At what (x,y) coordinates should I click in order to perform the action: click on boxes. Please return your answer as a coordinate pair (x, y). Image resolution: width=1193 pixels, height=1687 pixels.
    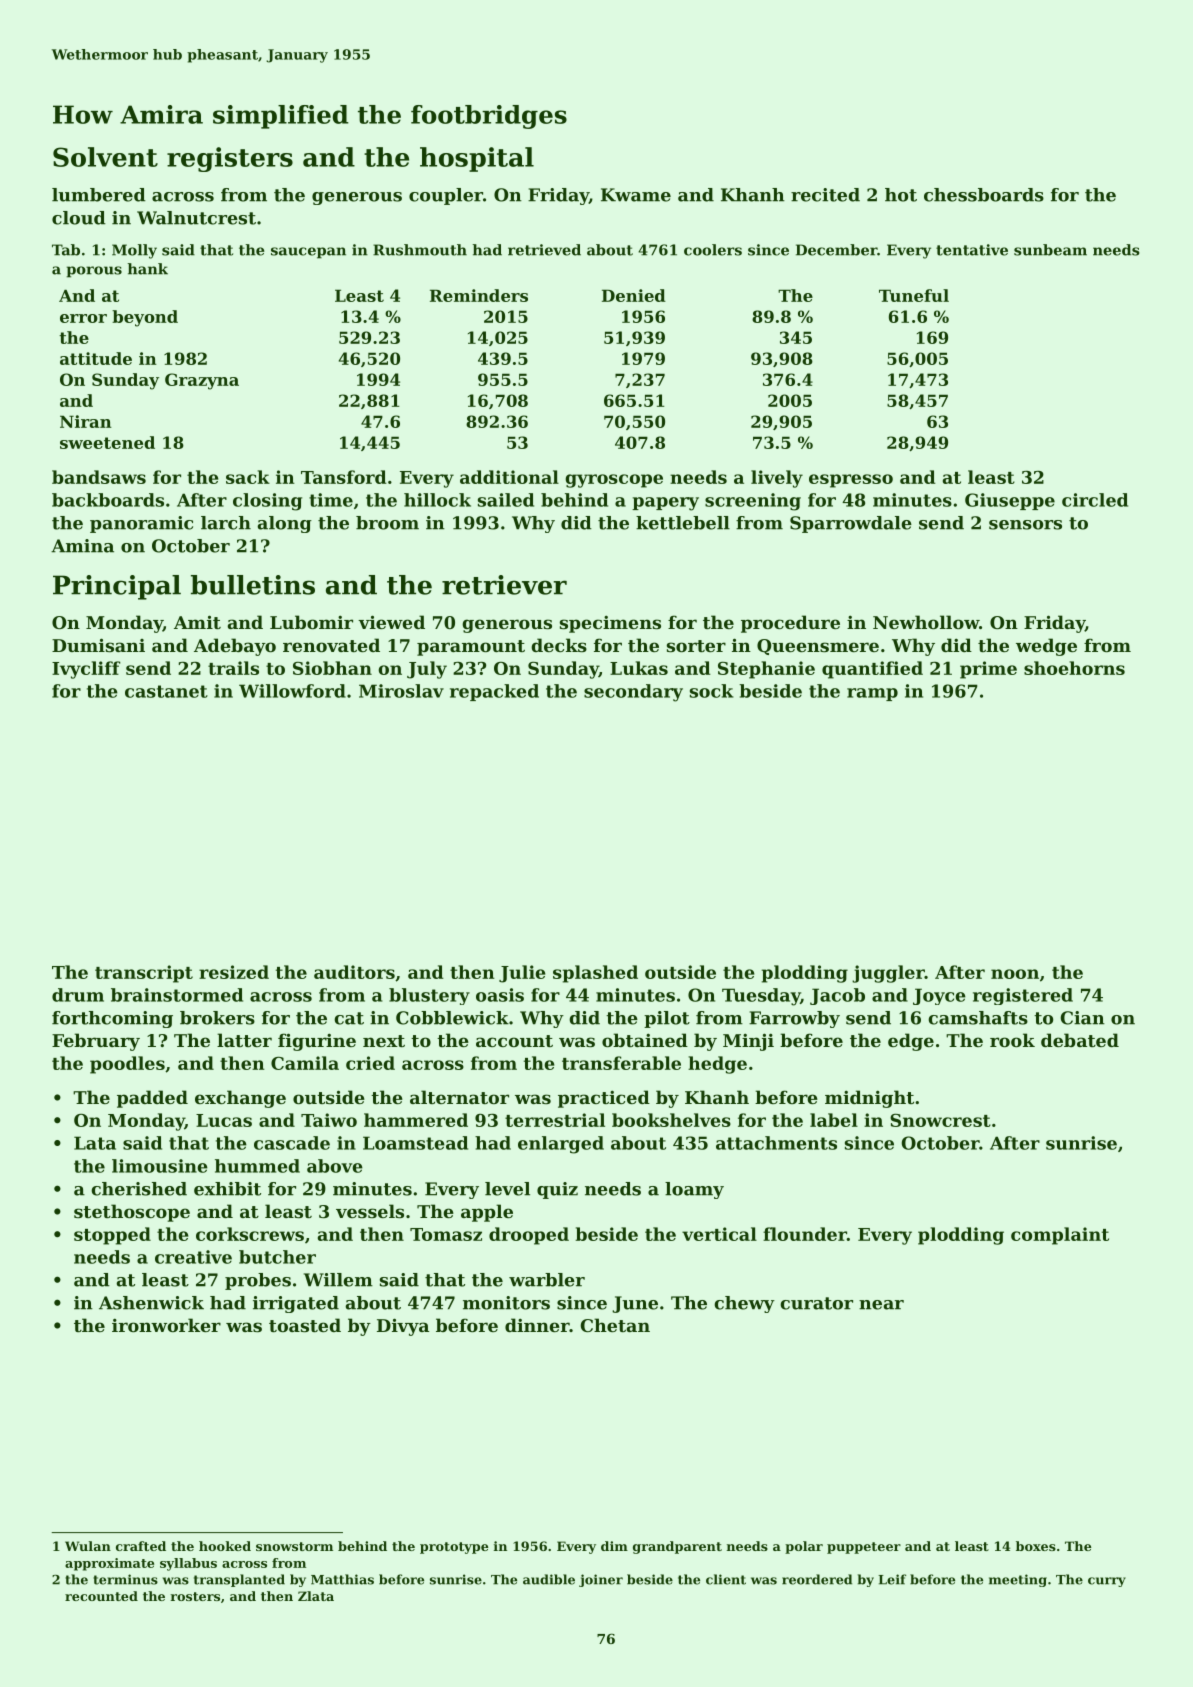
    Looking at the image, I should click on (1036, 1546).
